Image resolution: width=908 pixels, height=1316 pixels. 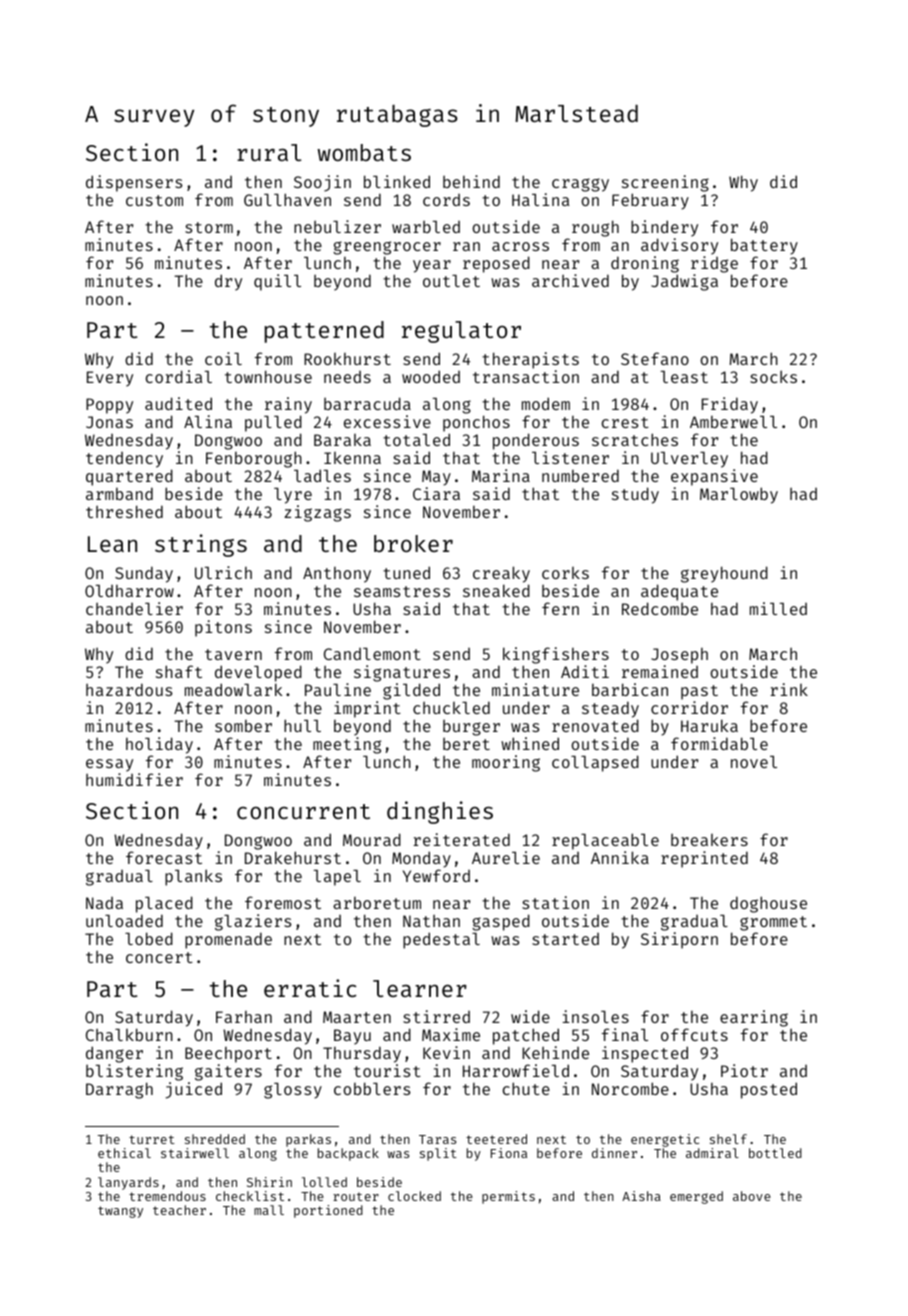 What do you see at coordinates (293, 1091) in the screenshot?
I see `glossy` at bounding box center [293, 1091].
